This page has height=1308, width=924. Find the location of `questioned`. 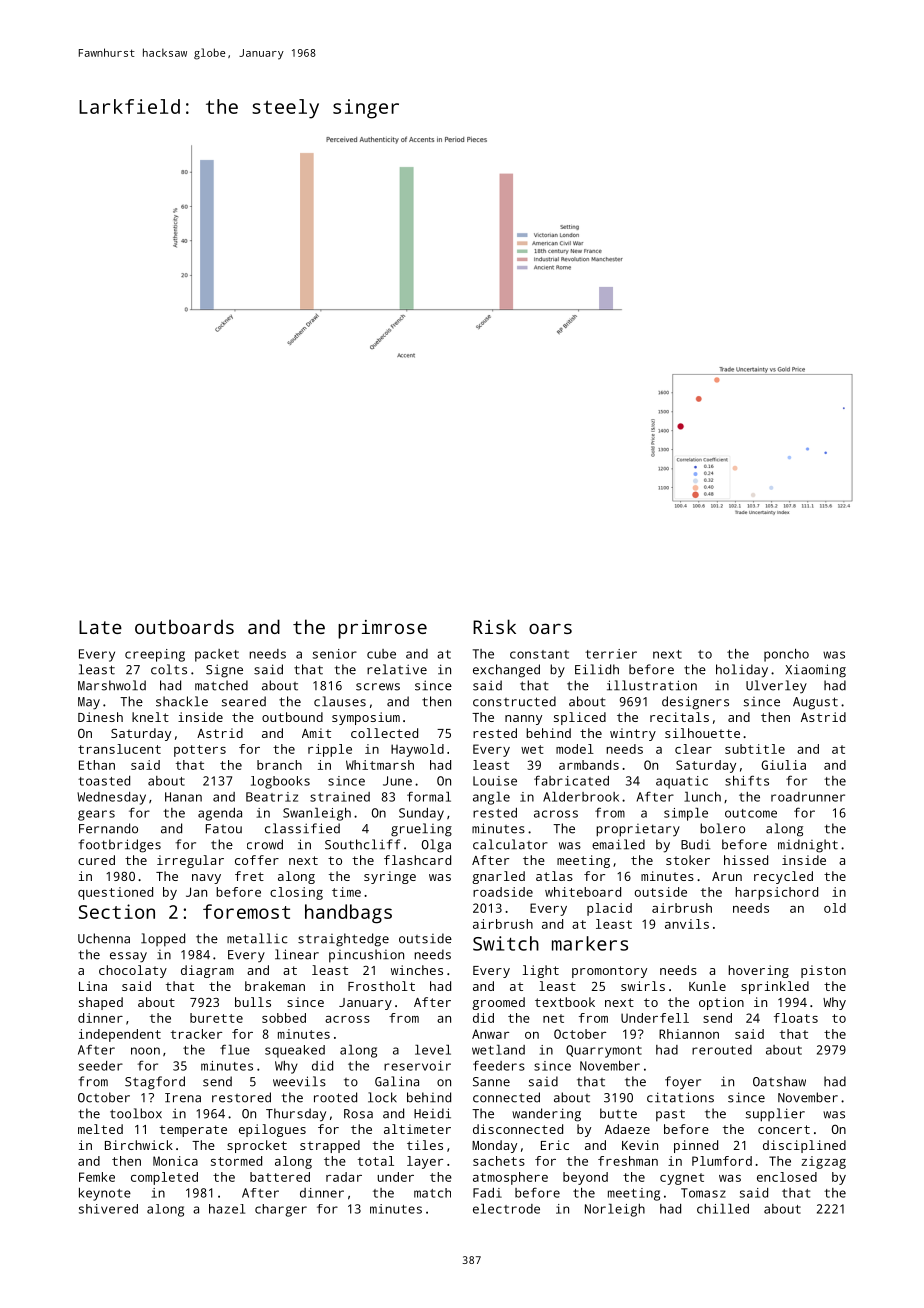

questioned is located at coordinates (115, 893).
